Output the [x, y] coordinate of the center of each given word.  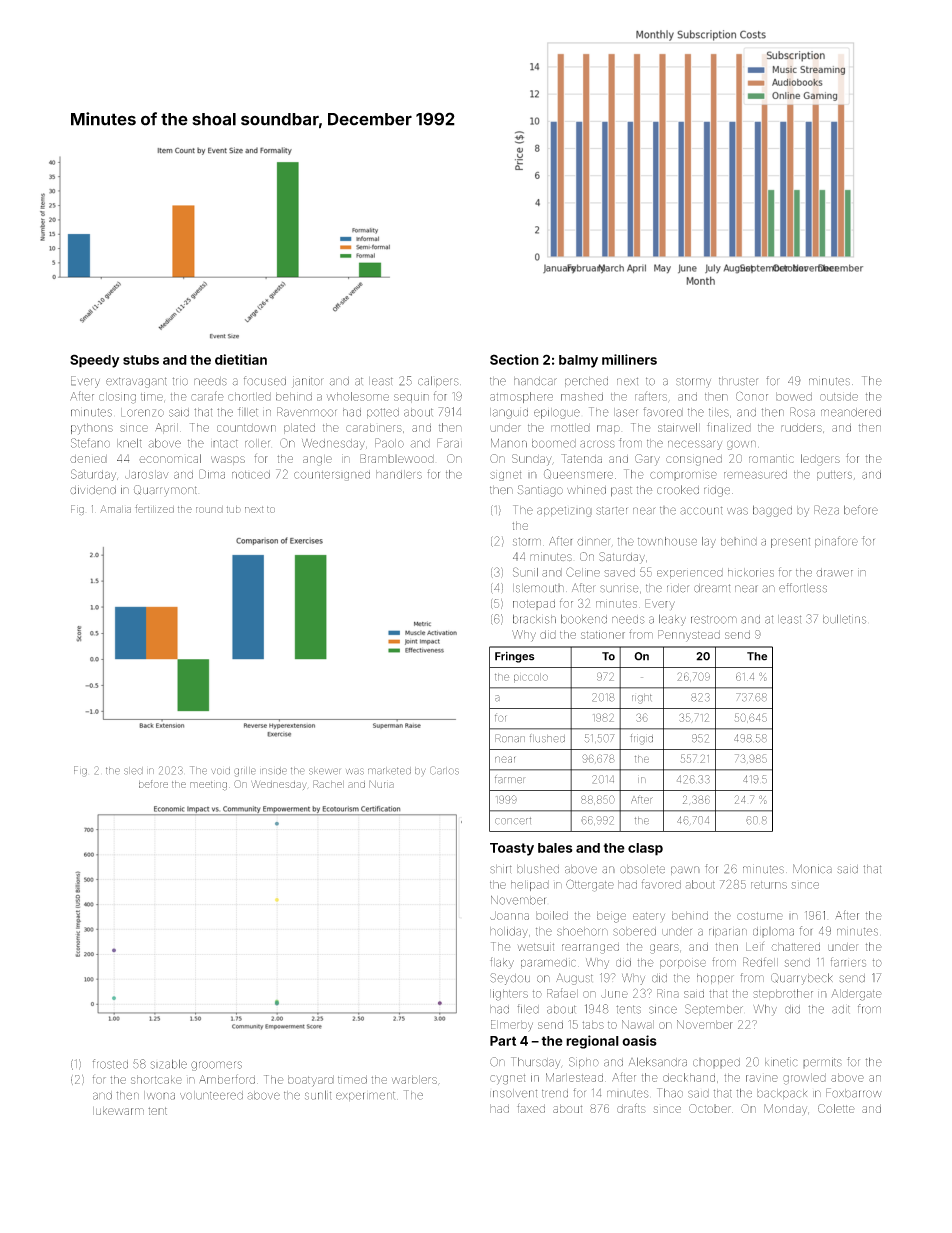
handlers [399, 474]
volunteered [211, 1095]
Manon [509, 443]
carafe [207, 396]
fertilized [154, 509]
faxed [531, 1108]
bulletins [844, 619]
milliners [629, 359]
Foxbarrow [854, 1093]
